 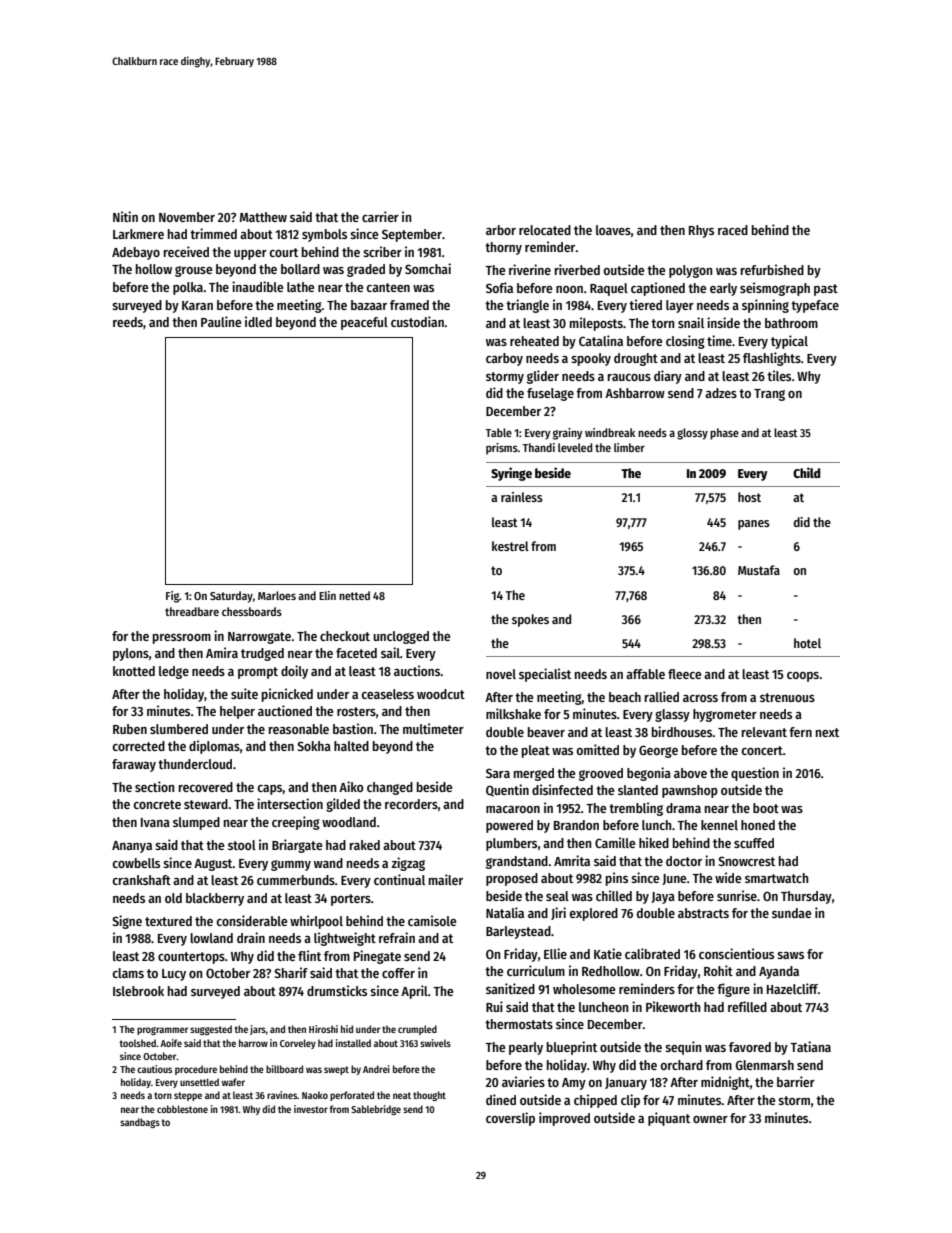 I want to click on Matthew, so click(x=263, y=217).
